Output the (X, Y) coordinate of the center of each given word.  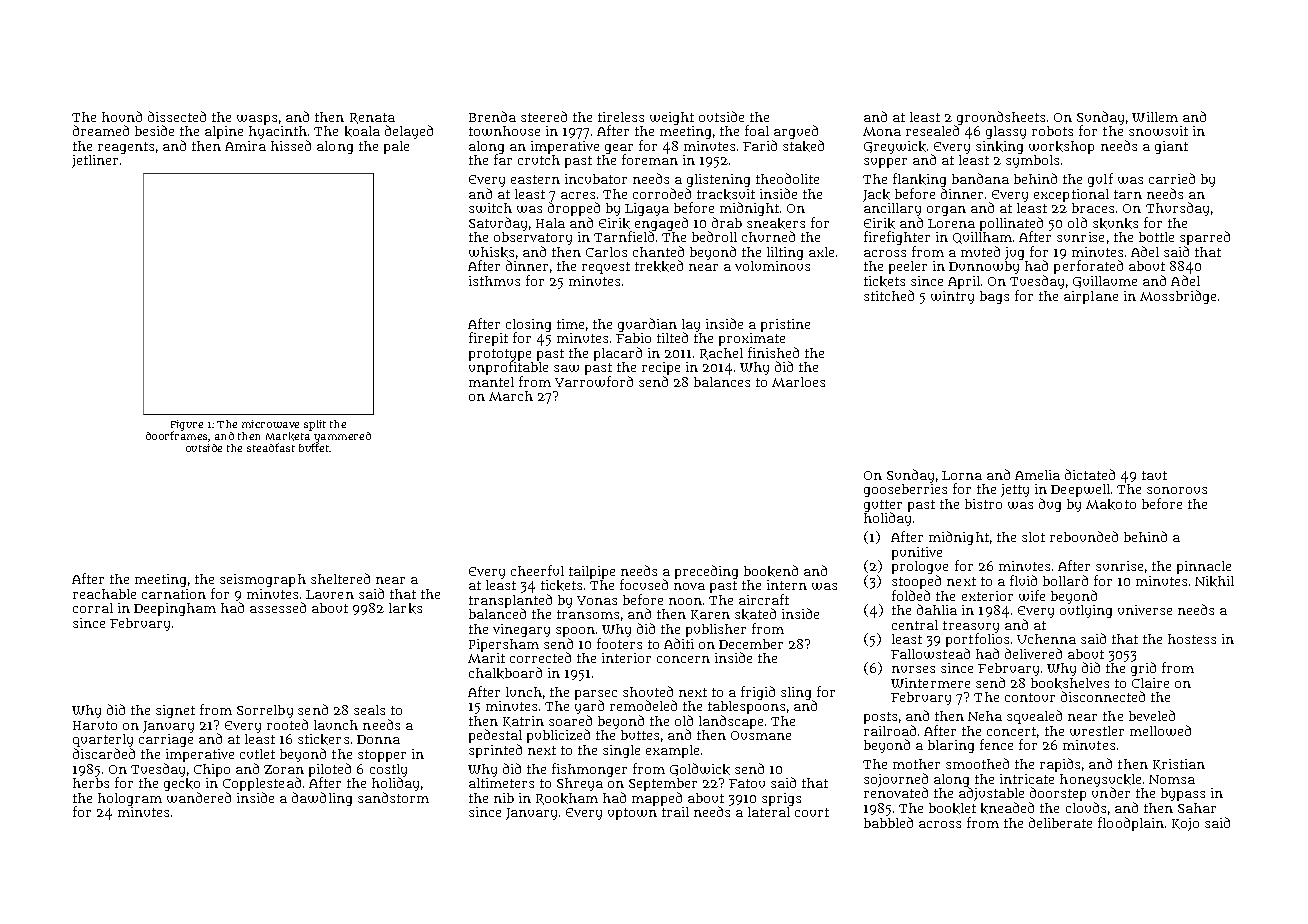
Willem (1155, 117)
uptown (632, 814)
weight (672, 118)
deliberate (1060, 822)
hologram (130, 799)
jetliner (95, 161)
